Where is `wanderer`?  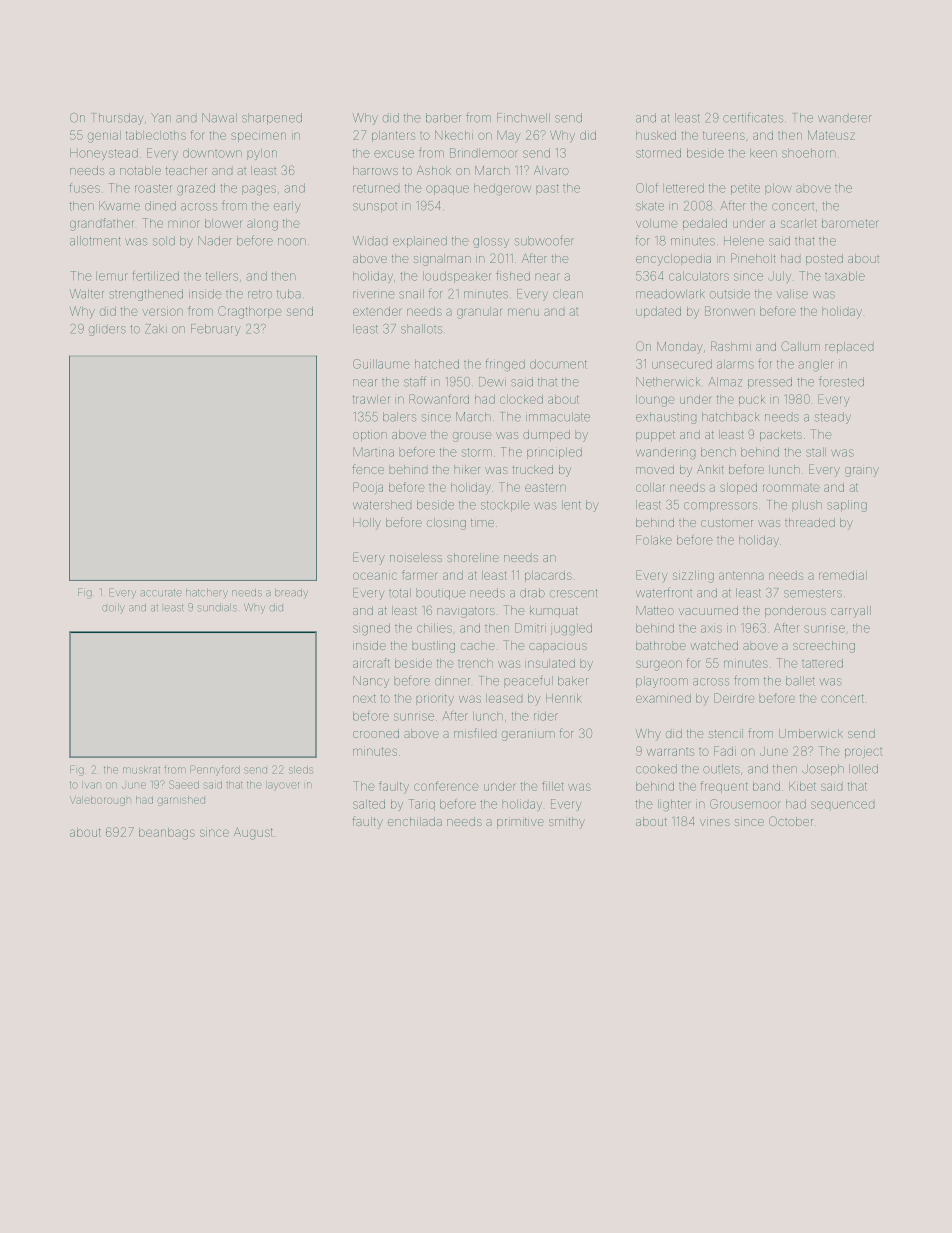 wanderer is located at coordinates (845, 119).
